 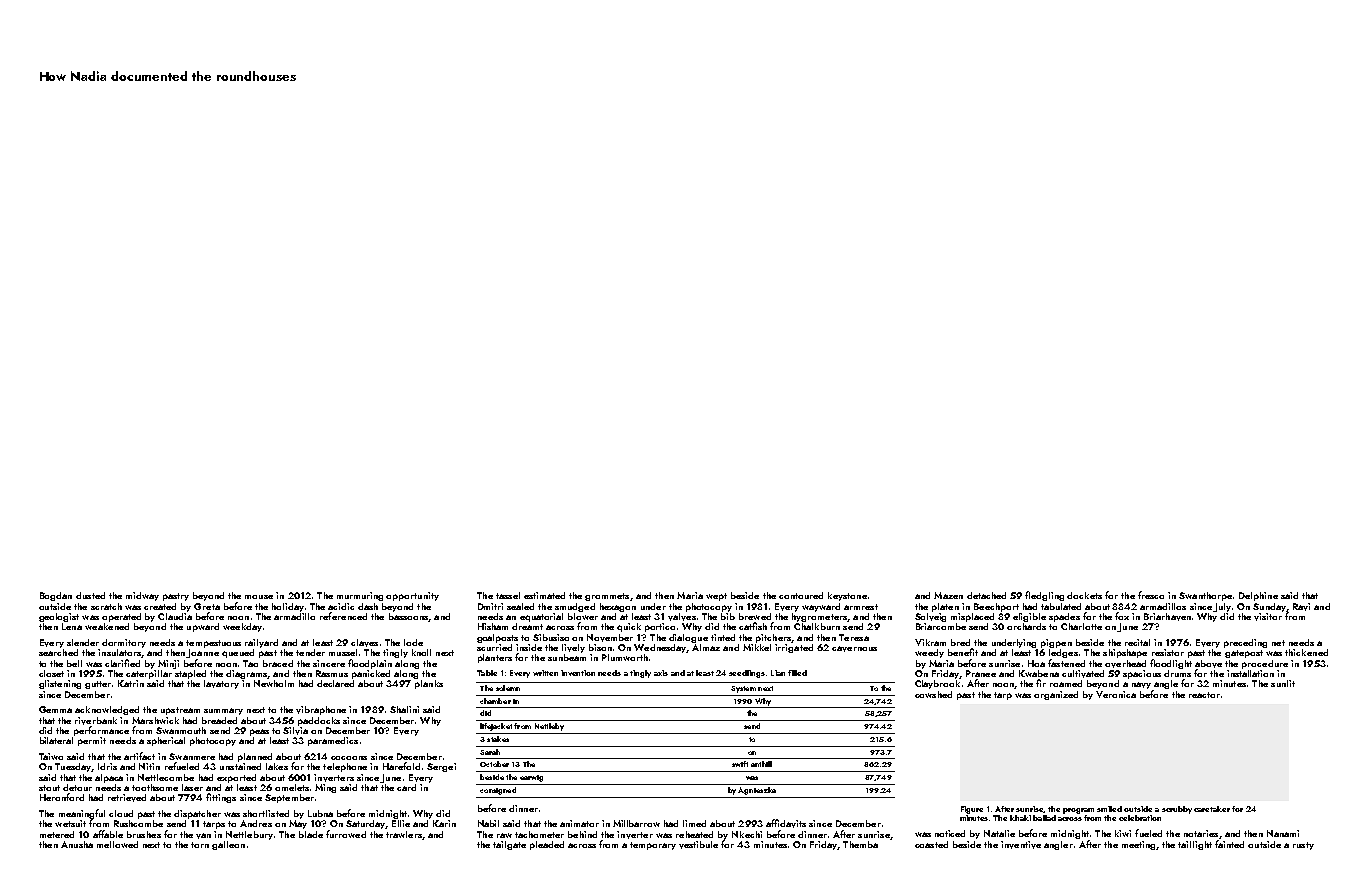 I want to click on roamed, so click(x=1066, y=683).
